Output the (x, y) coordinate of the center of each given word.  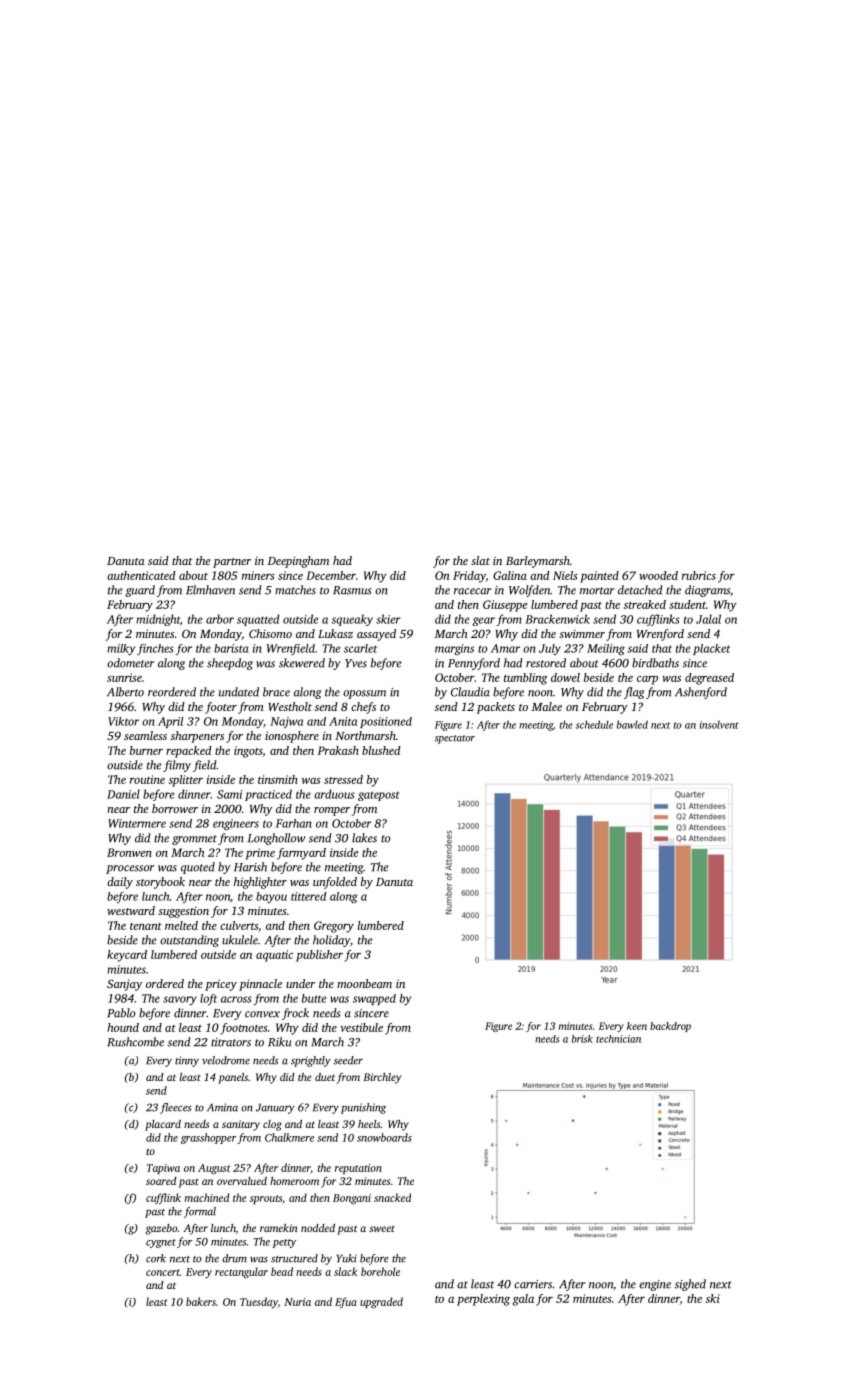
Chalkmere (289, 1137)
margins (454, 649)
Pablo (121, 1013)
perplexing (483, 1300)
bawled (632, 724)
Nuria (297, 1302)
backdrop (670, 1027)
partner (232, 563)
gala (523, 1300)
